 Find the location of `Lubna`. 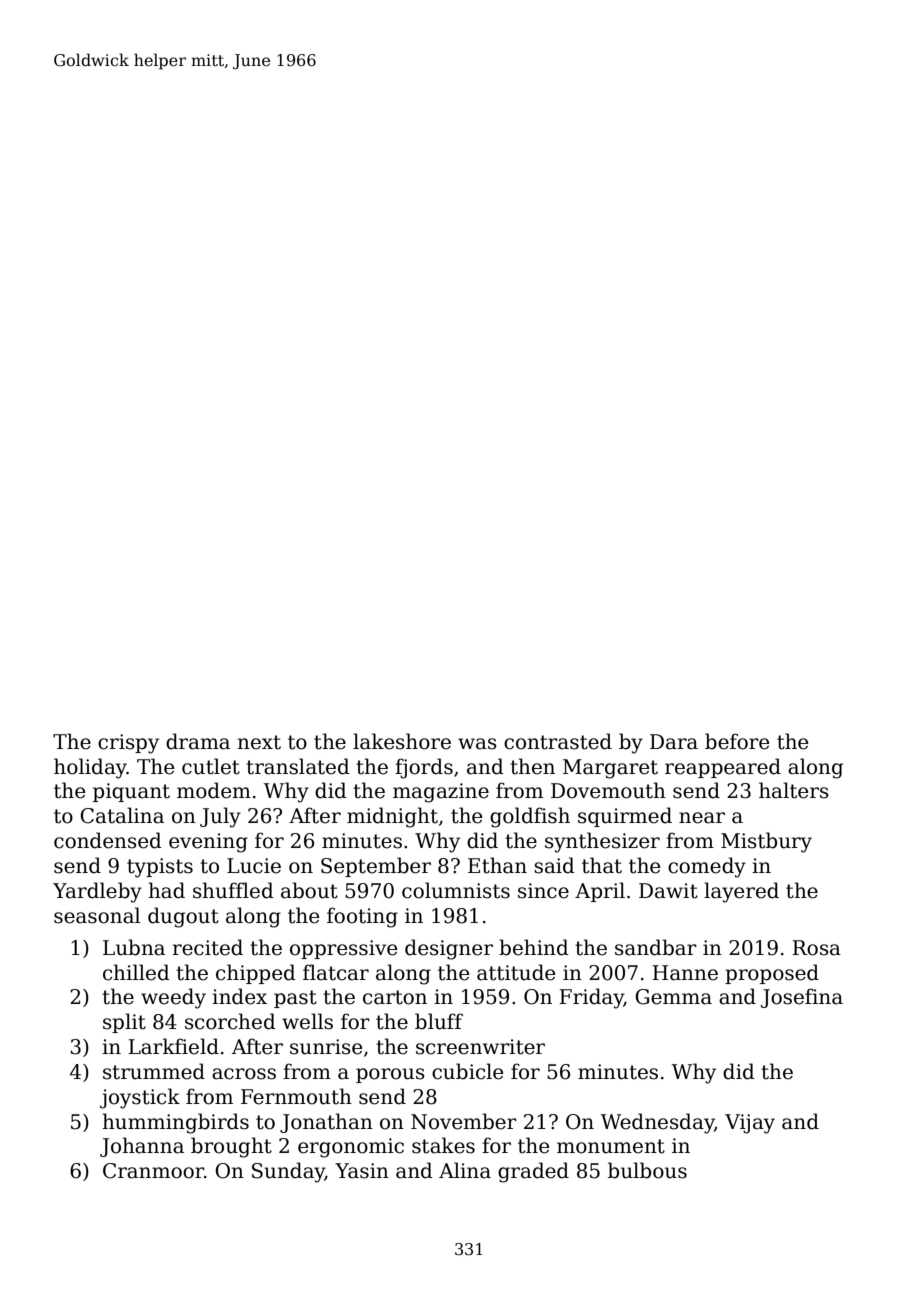

Lubna is located at coordinates (134, 947).
